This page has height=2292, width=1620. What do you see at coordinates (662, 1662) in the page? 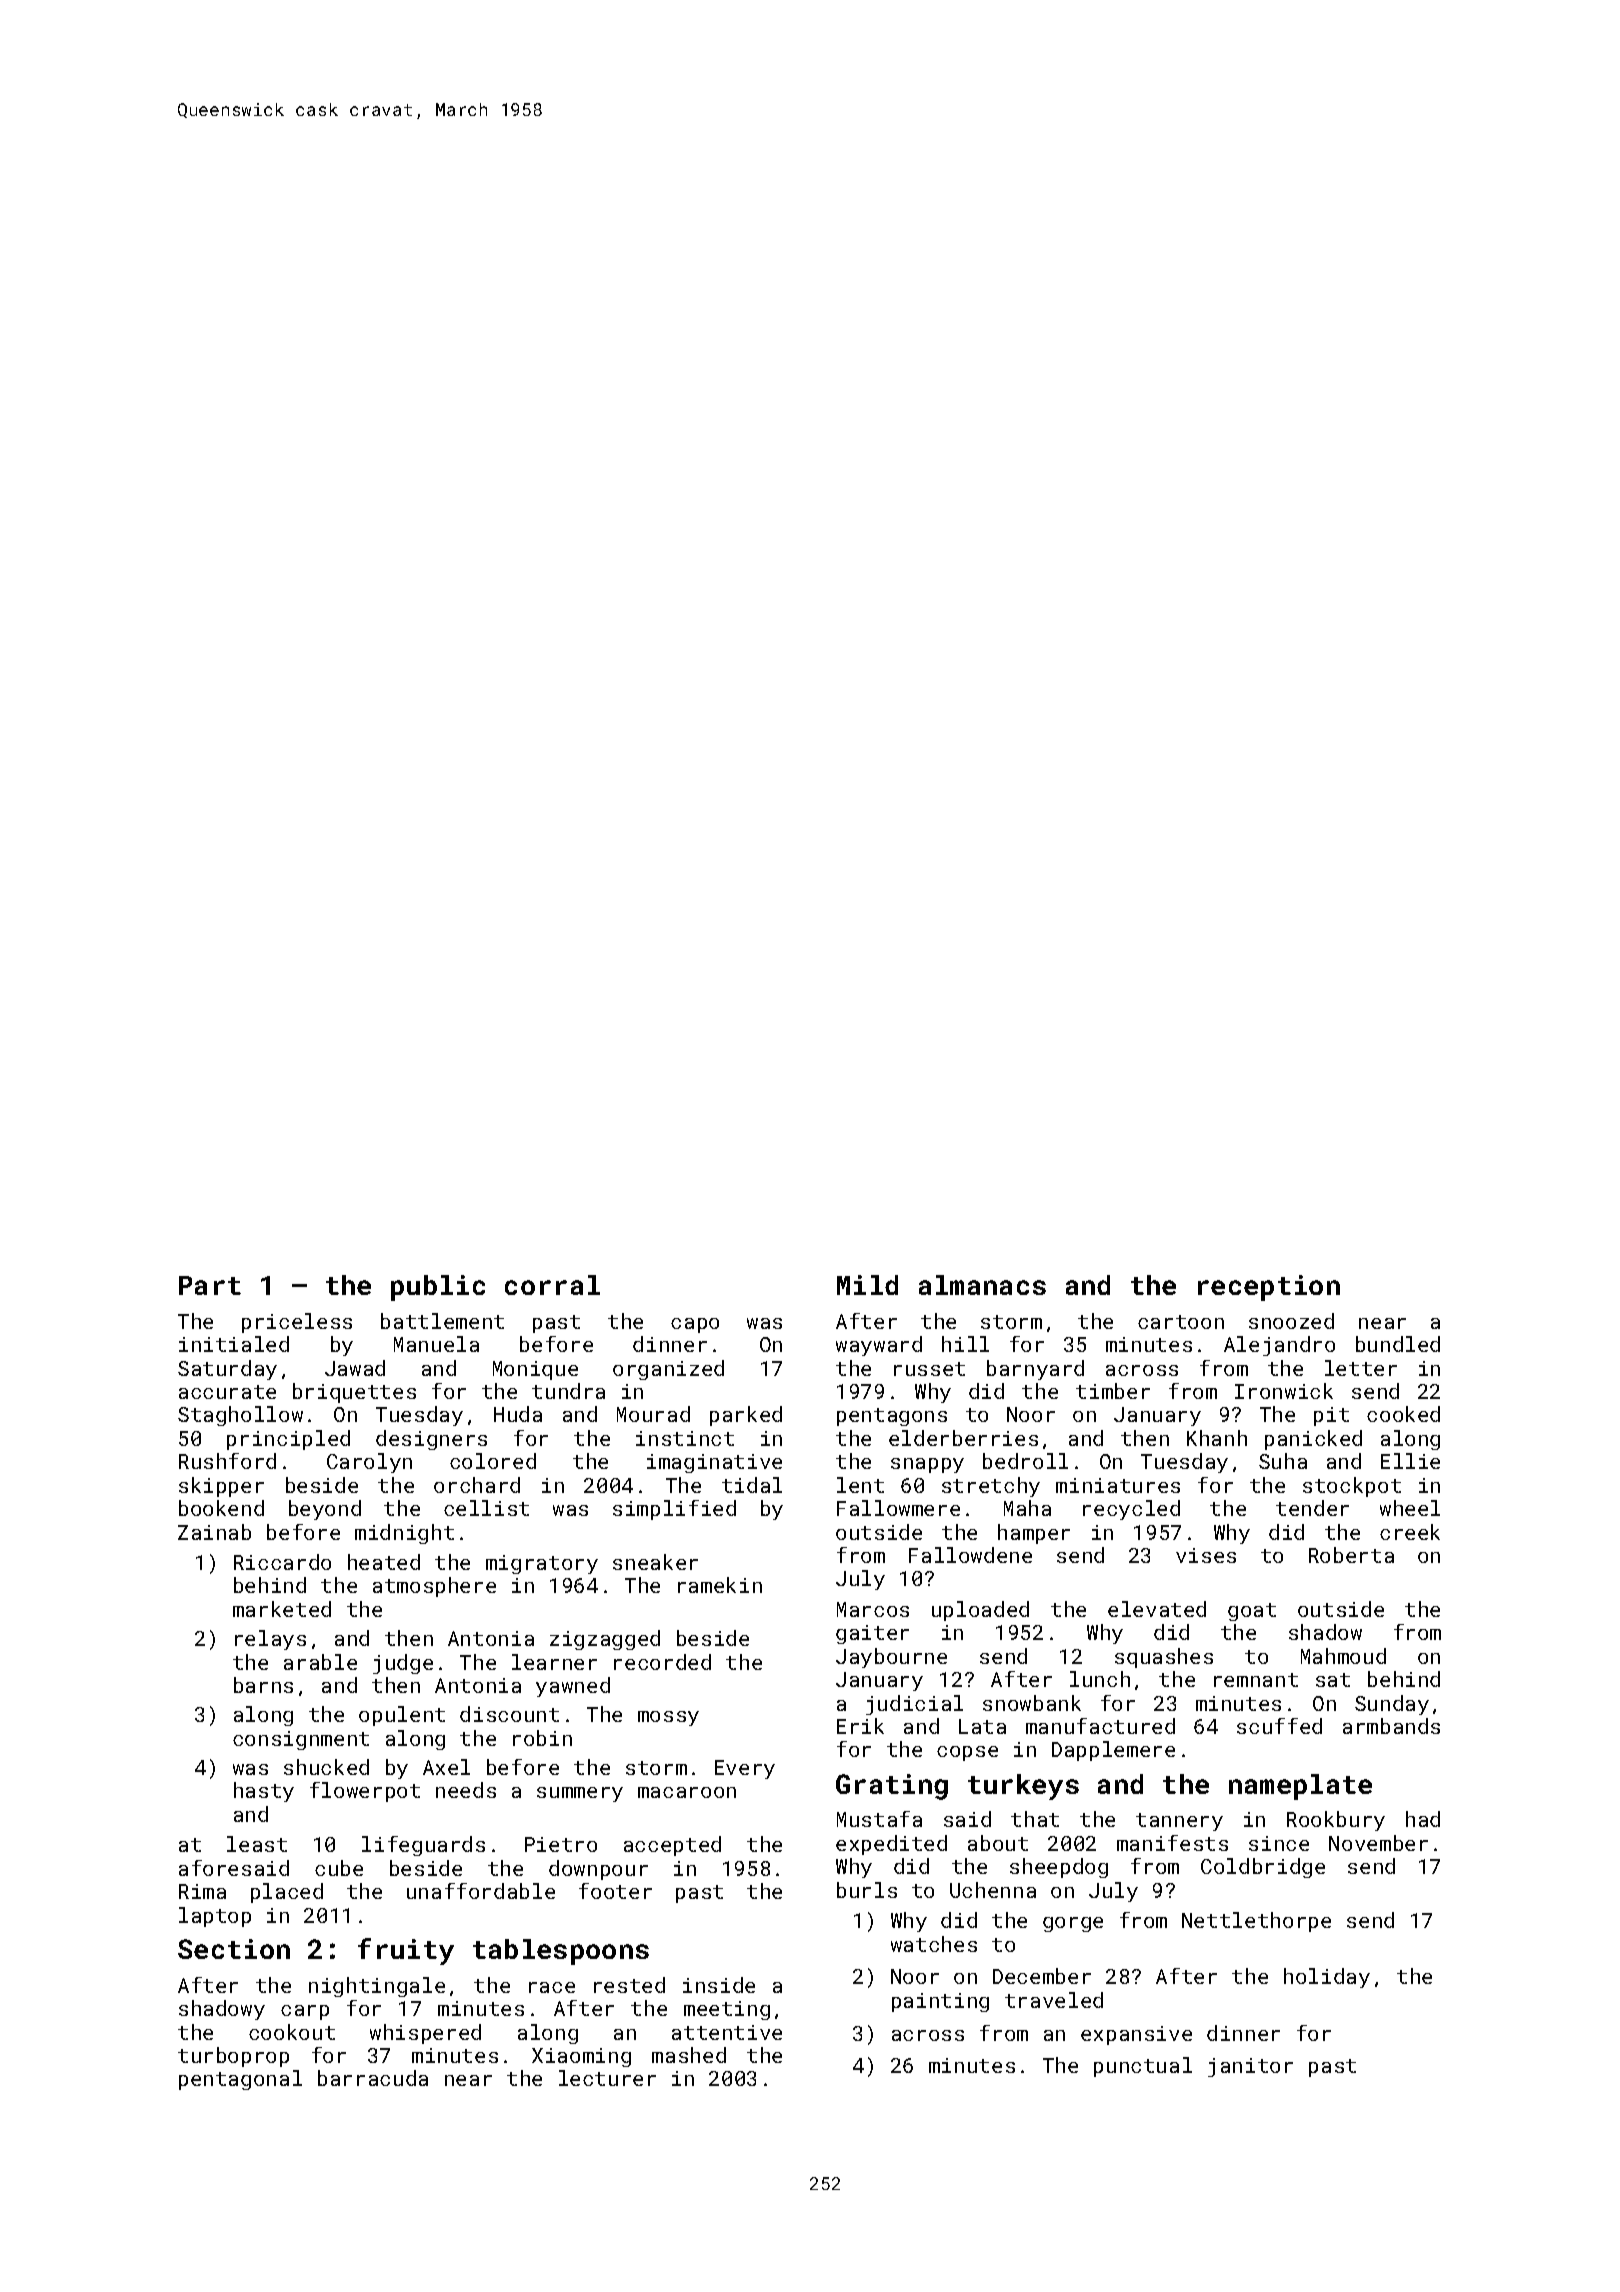
I see `recorded` at bounding box center [662, 1662].
